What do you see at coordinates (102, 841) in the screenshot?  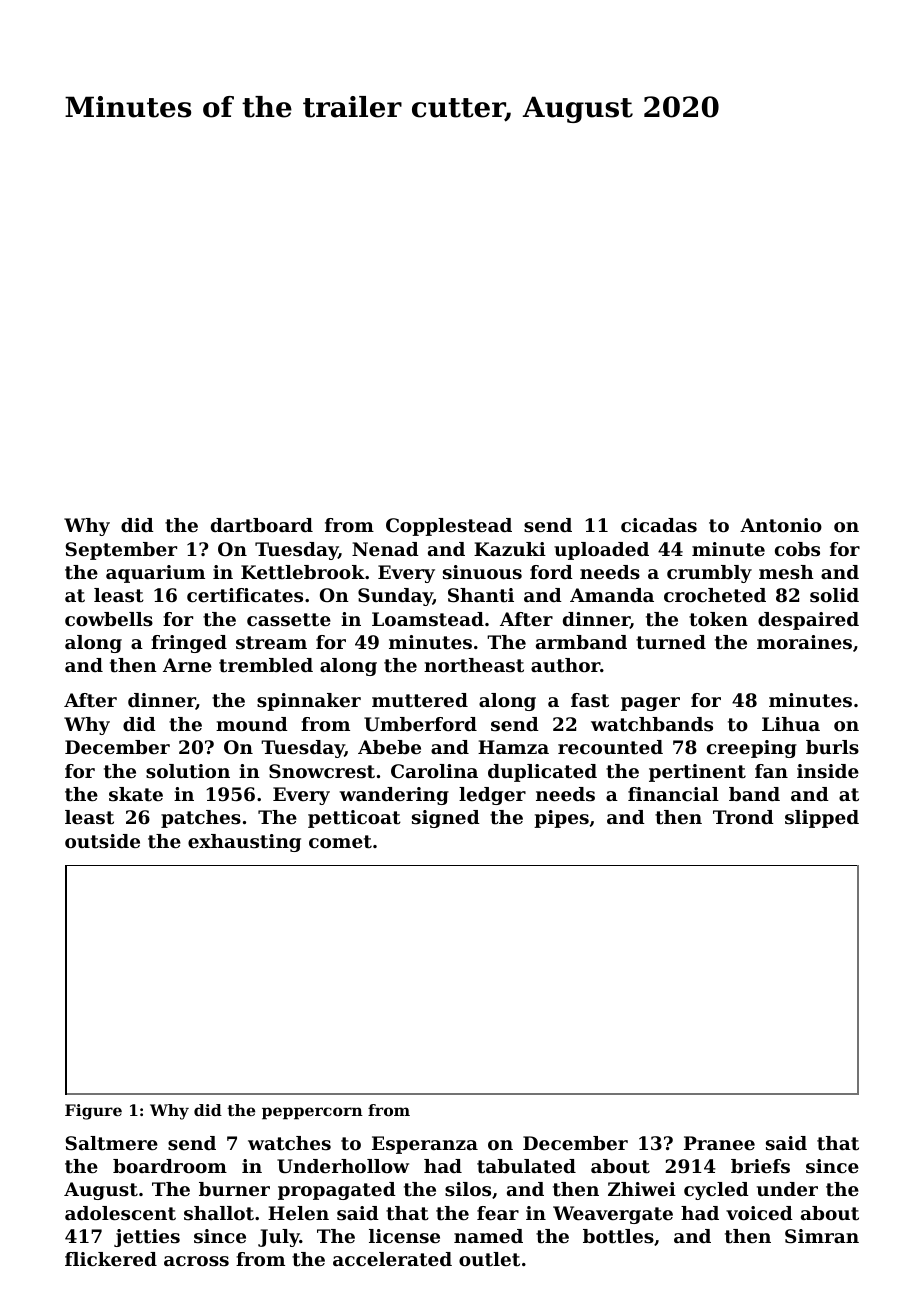 I see `outside` at bounding box center [102, 841].
